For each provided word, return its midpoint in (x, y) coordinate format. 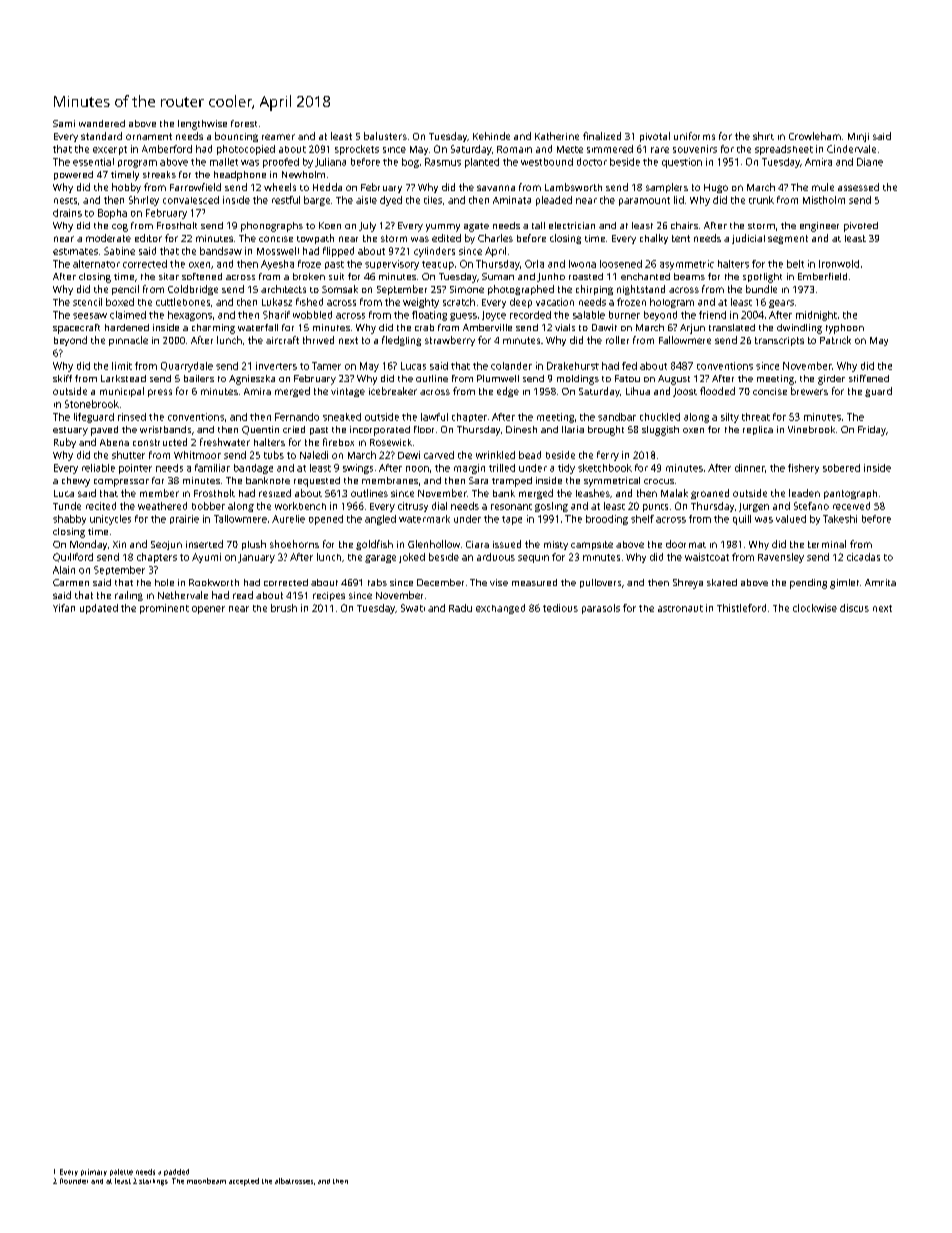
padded (176, 1172)
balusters (385, 136)
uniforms (694, 136)
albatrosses (294, 1181)
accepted (244, 1182)
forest (244, 123)
